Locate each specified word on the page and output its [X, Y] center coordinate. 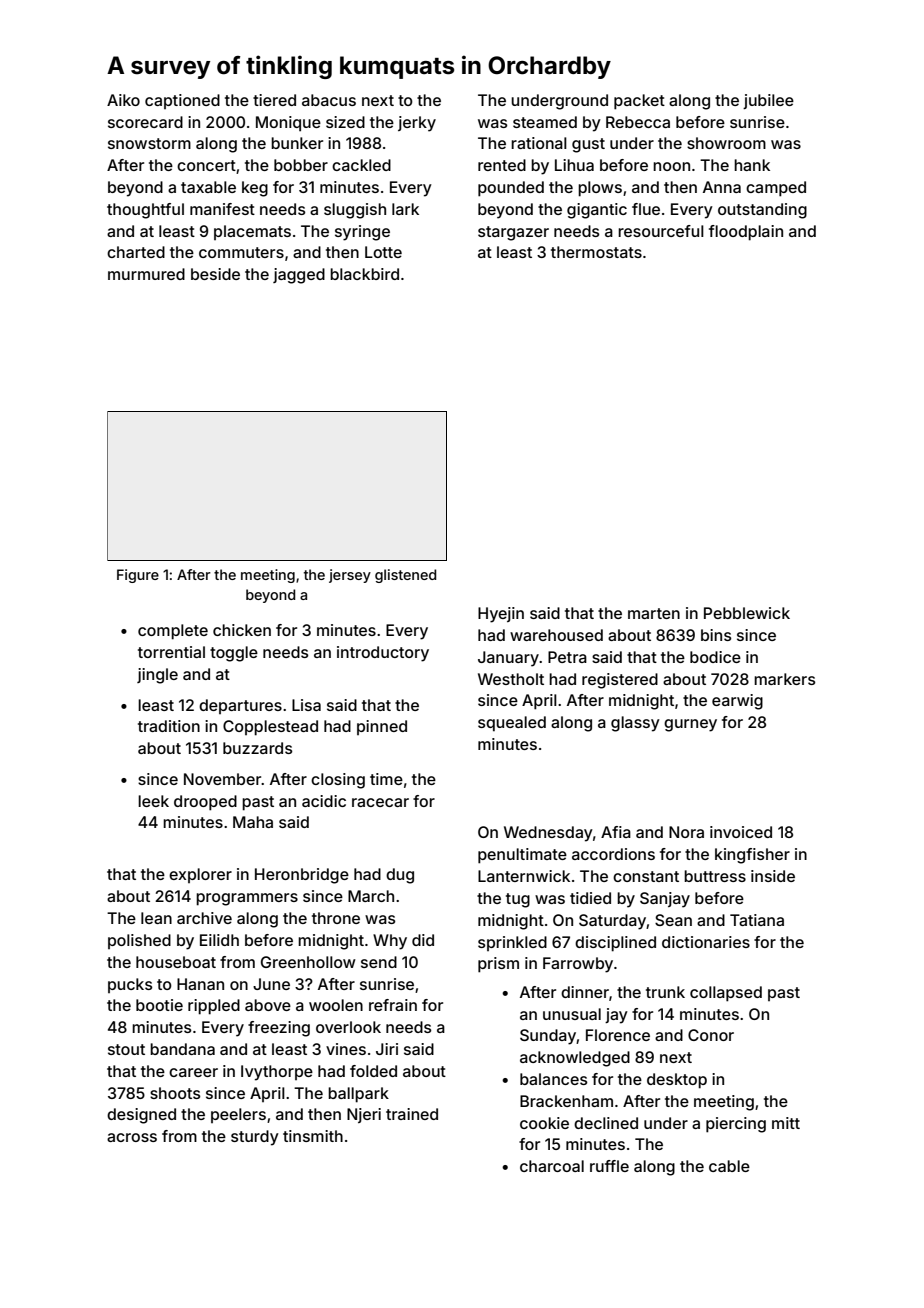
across [132, 1137]
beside [215, 274]
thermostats [596, 252]
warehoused [556, 635]
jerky [417, 124]
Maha [253, 822]
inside [773, 876]
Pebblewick [747, 613]
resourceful [661, 231]
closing [338, 781]
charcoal [552, 1166]
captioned [182, 101]
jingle [157, 676]
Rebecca [638, 122]
